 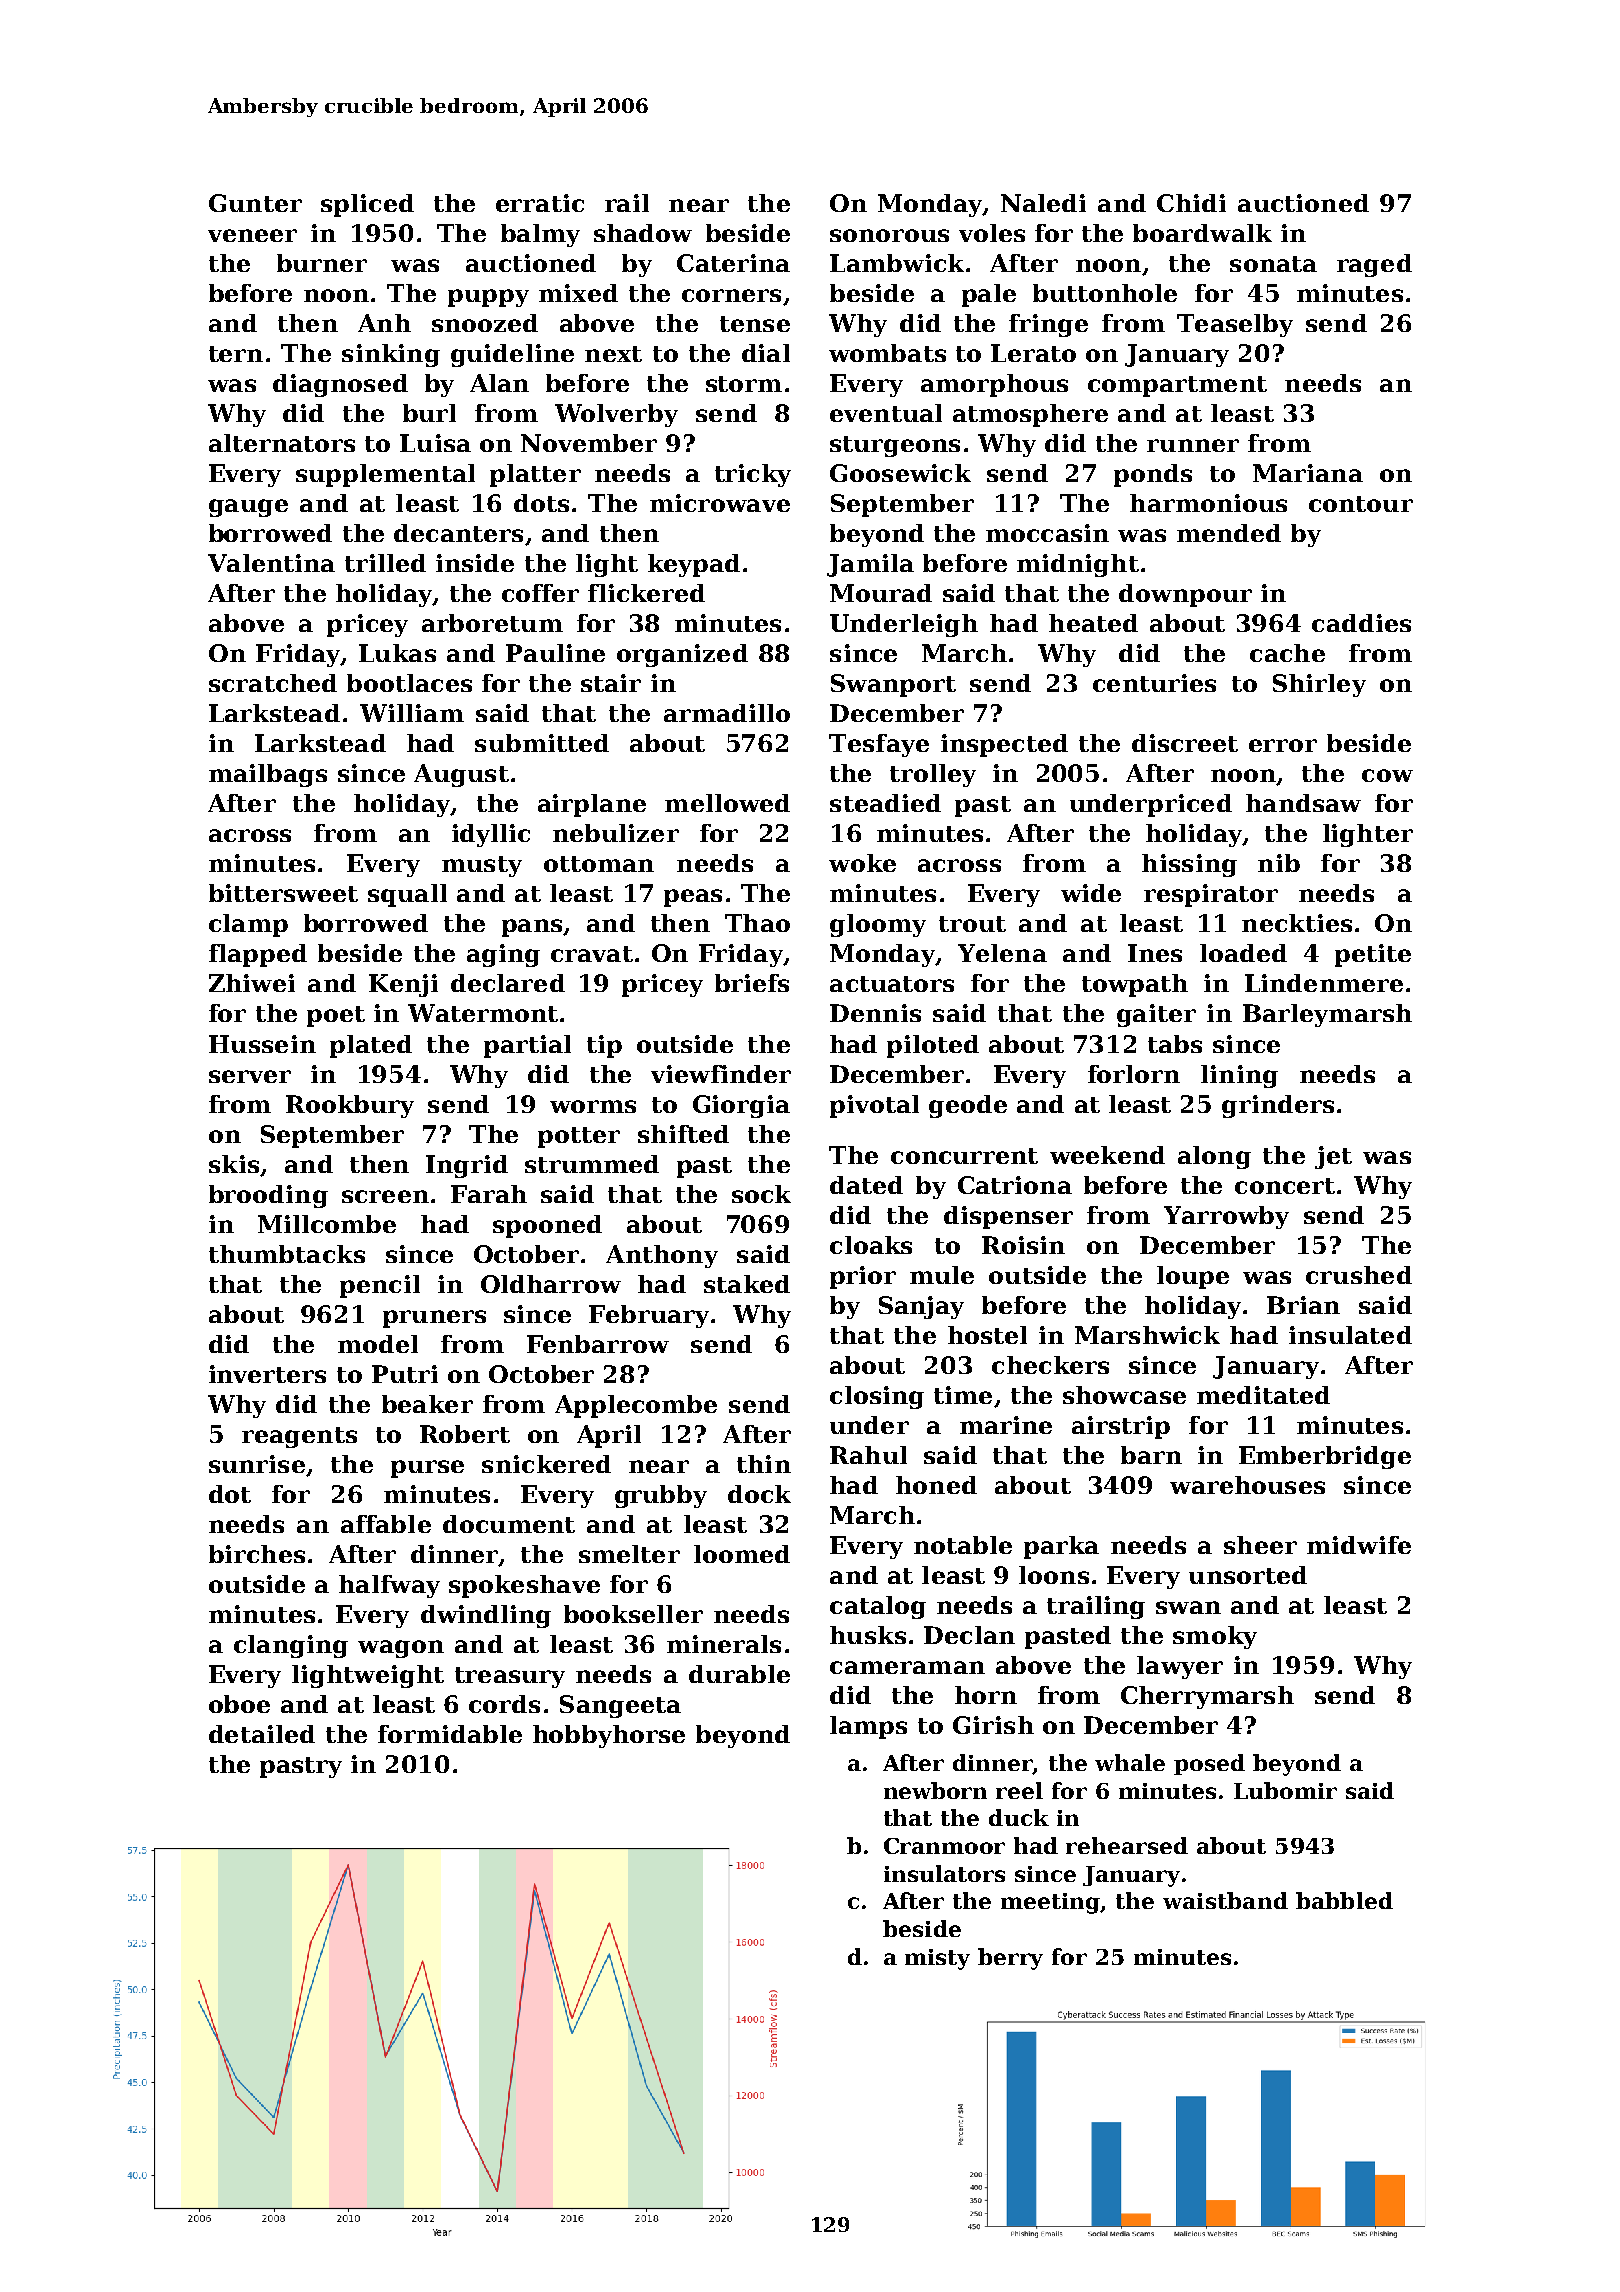 I want to click on Chidi, so click(x=1191, y=203).
